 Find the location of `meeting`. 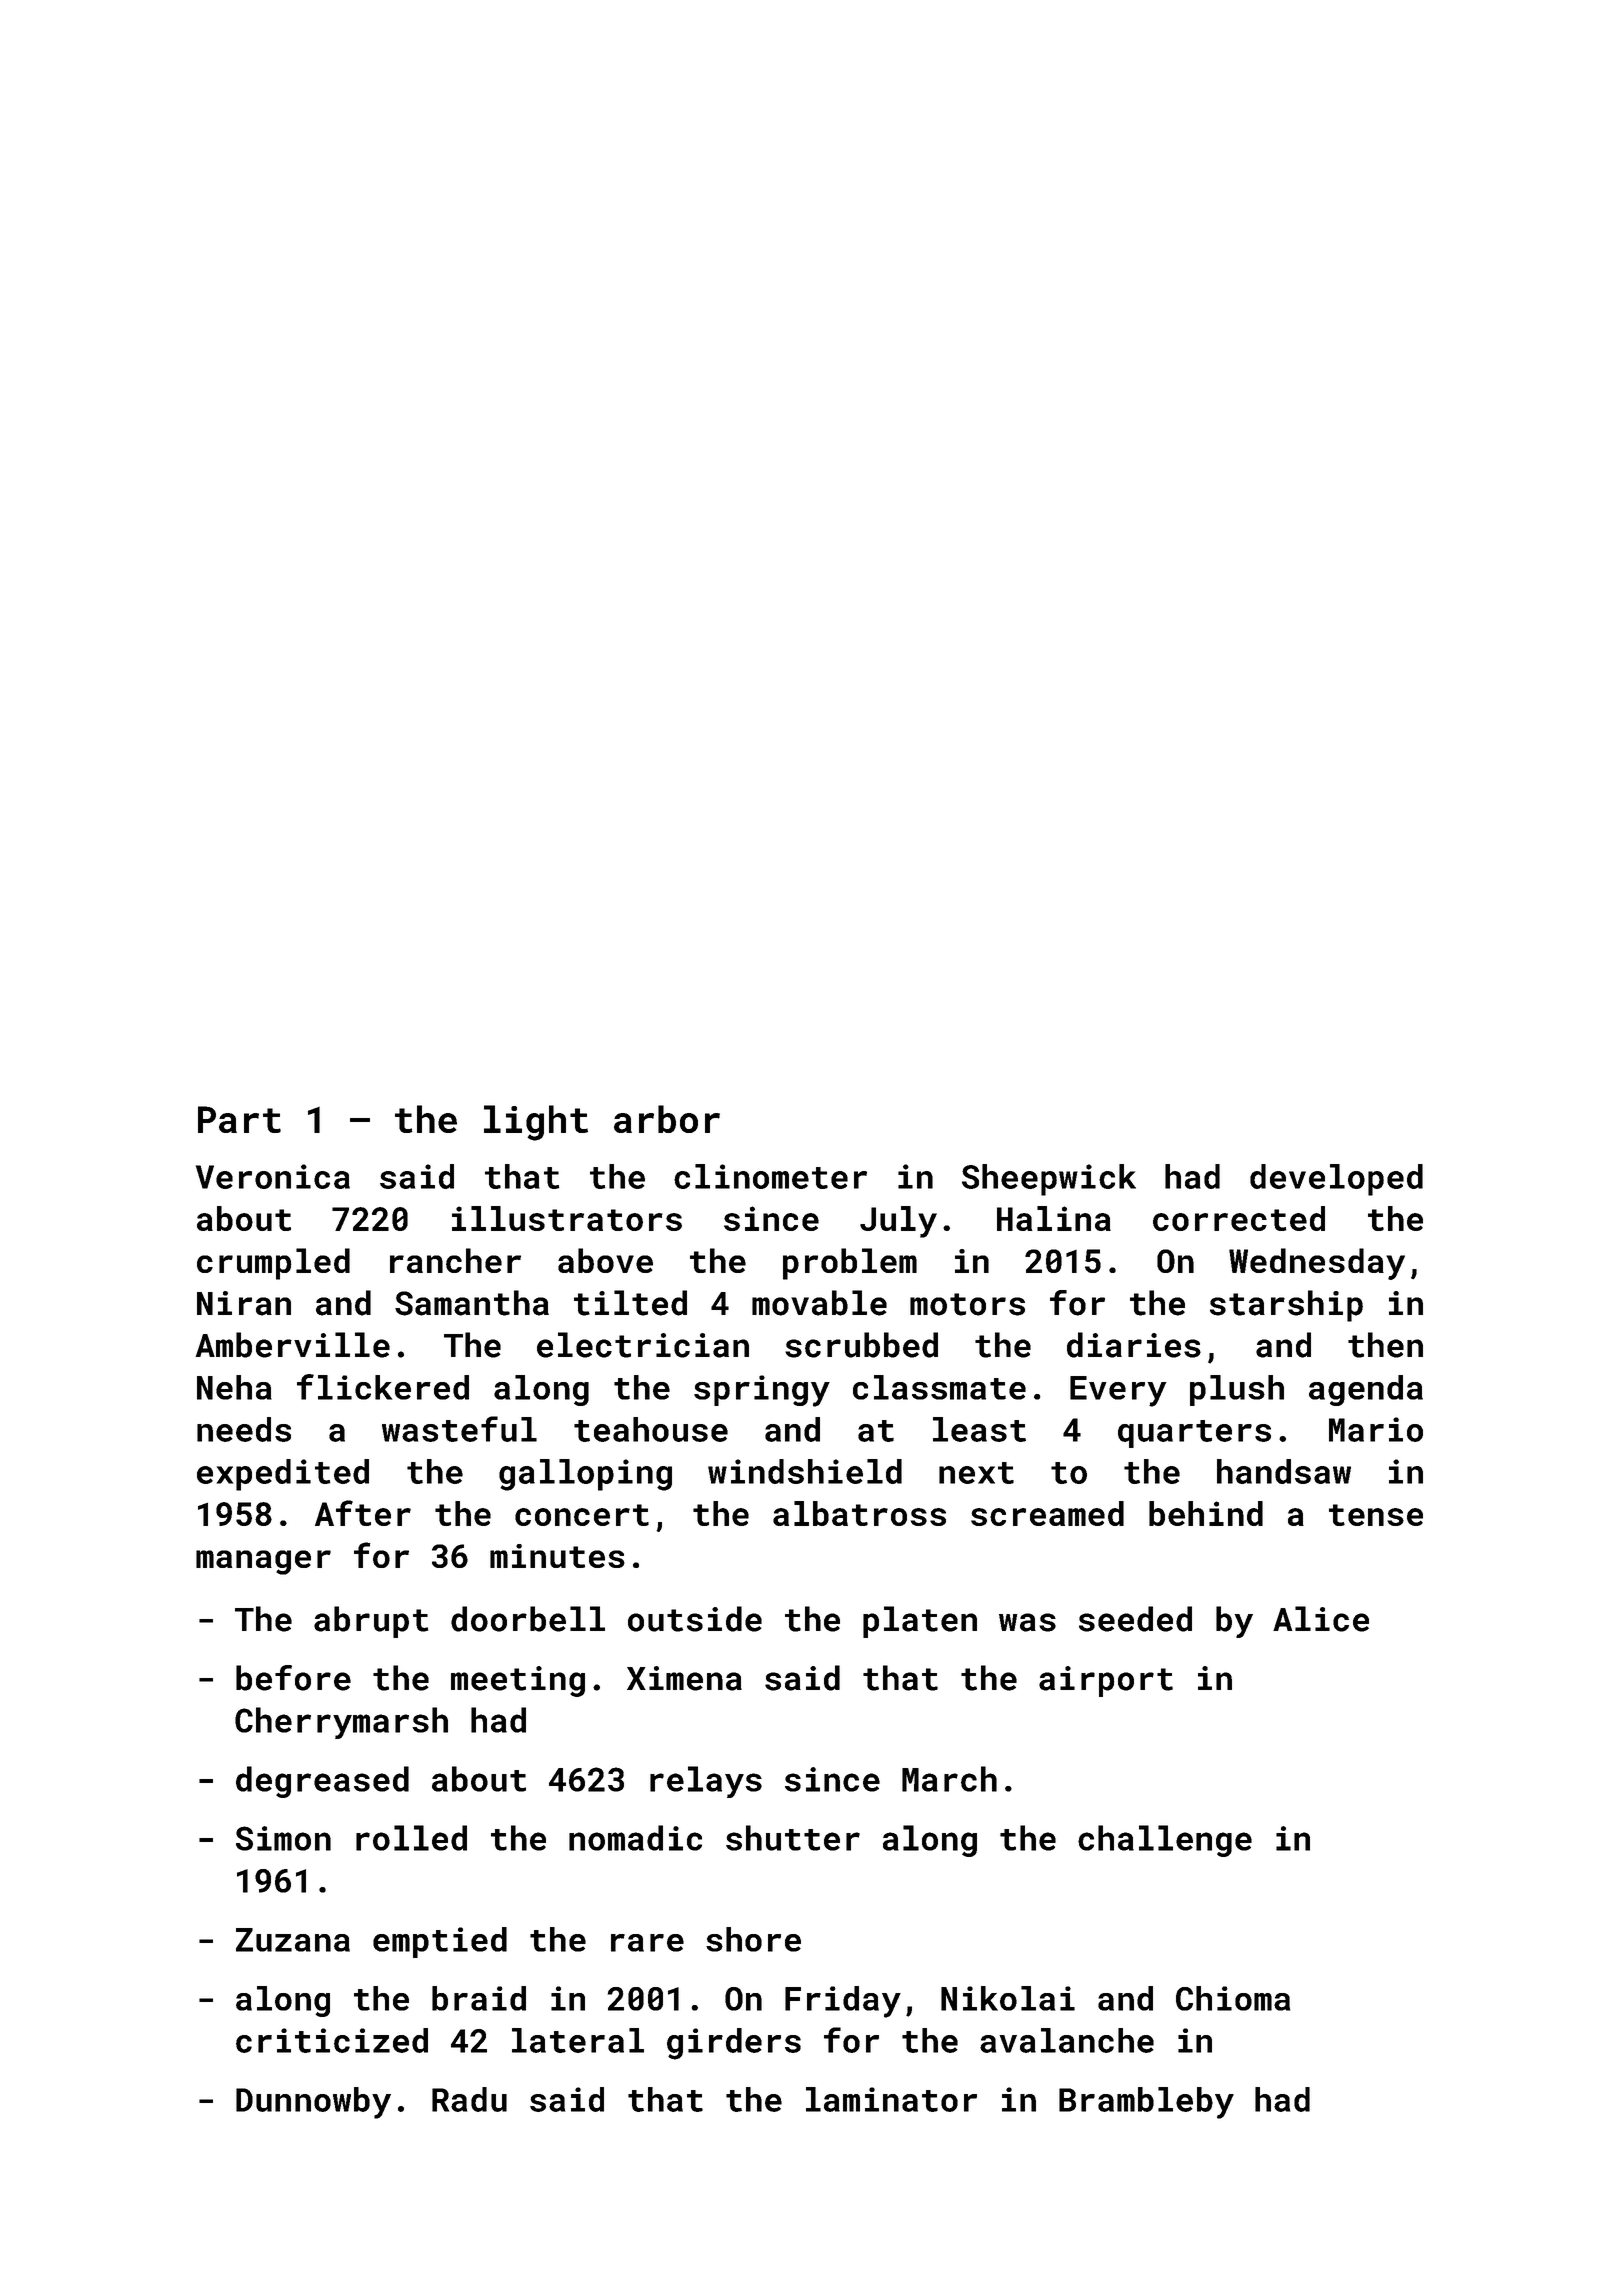

meeting is located at coordinates (518, 1681).
